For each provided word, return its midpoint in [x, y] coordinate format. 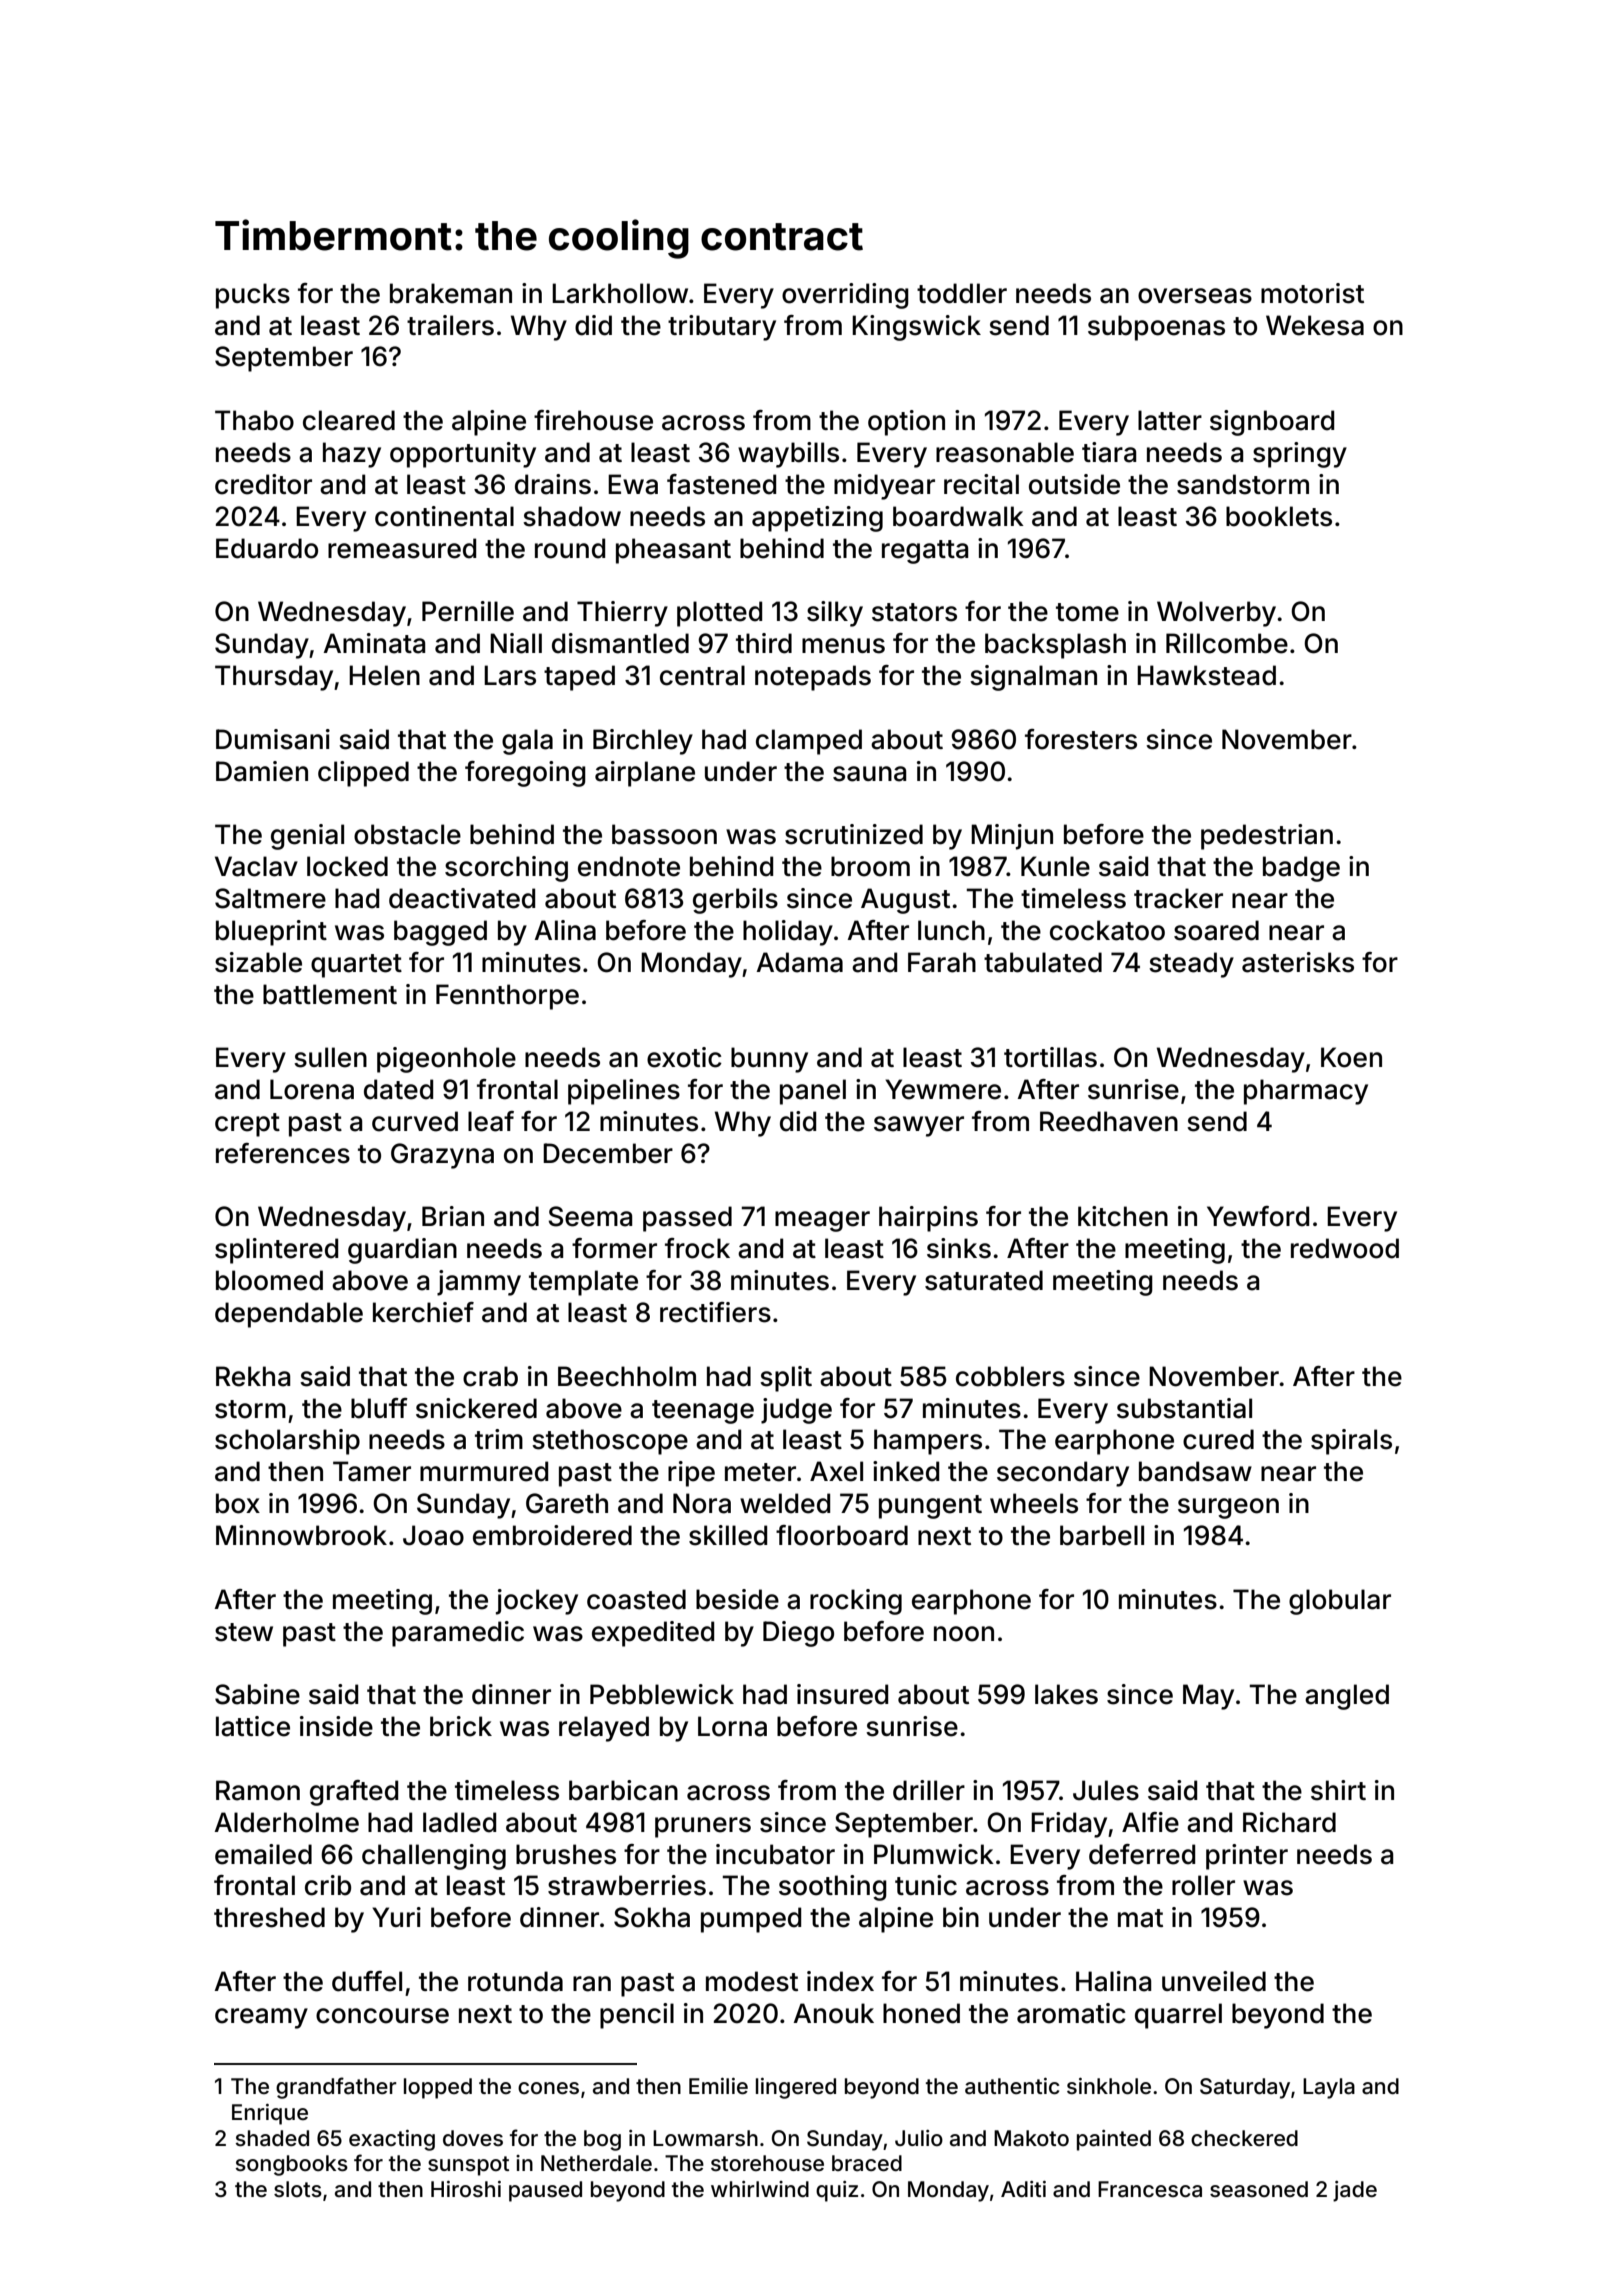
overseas [1195, 296]
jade [1355, 2191]
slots [298, 2189]
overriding [845, 296]
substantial [1184, 1408]
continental [444, 516]
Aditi [1023, 2189]
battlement [330, 994]
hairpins [928, 1219]
